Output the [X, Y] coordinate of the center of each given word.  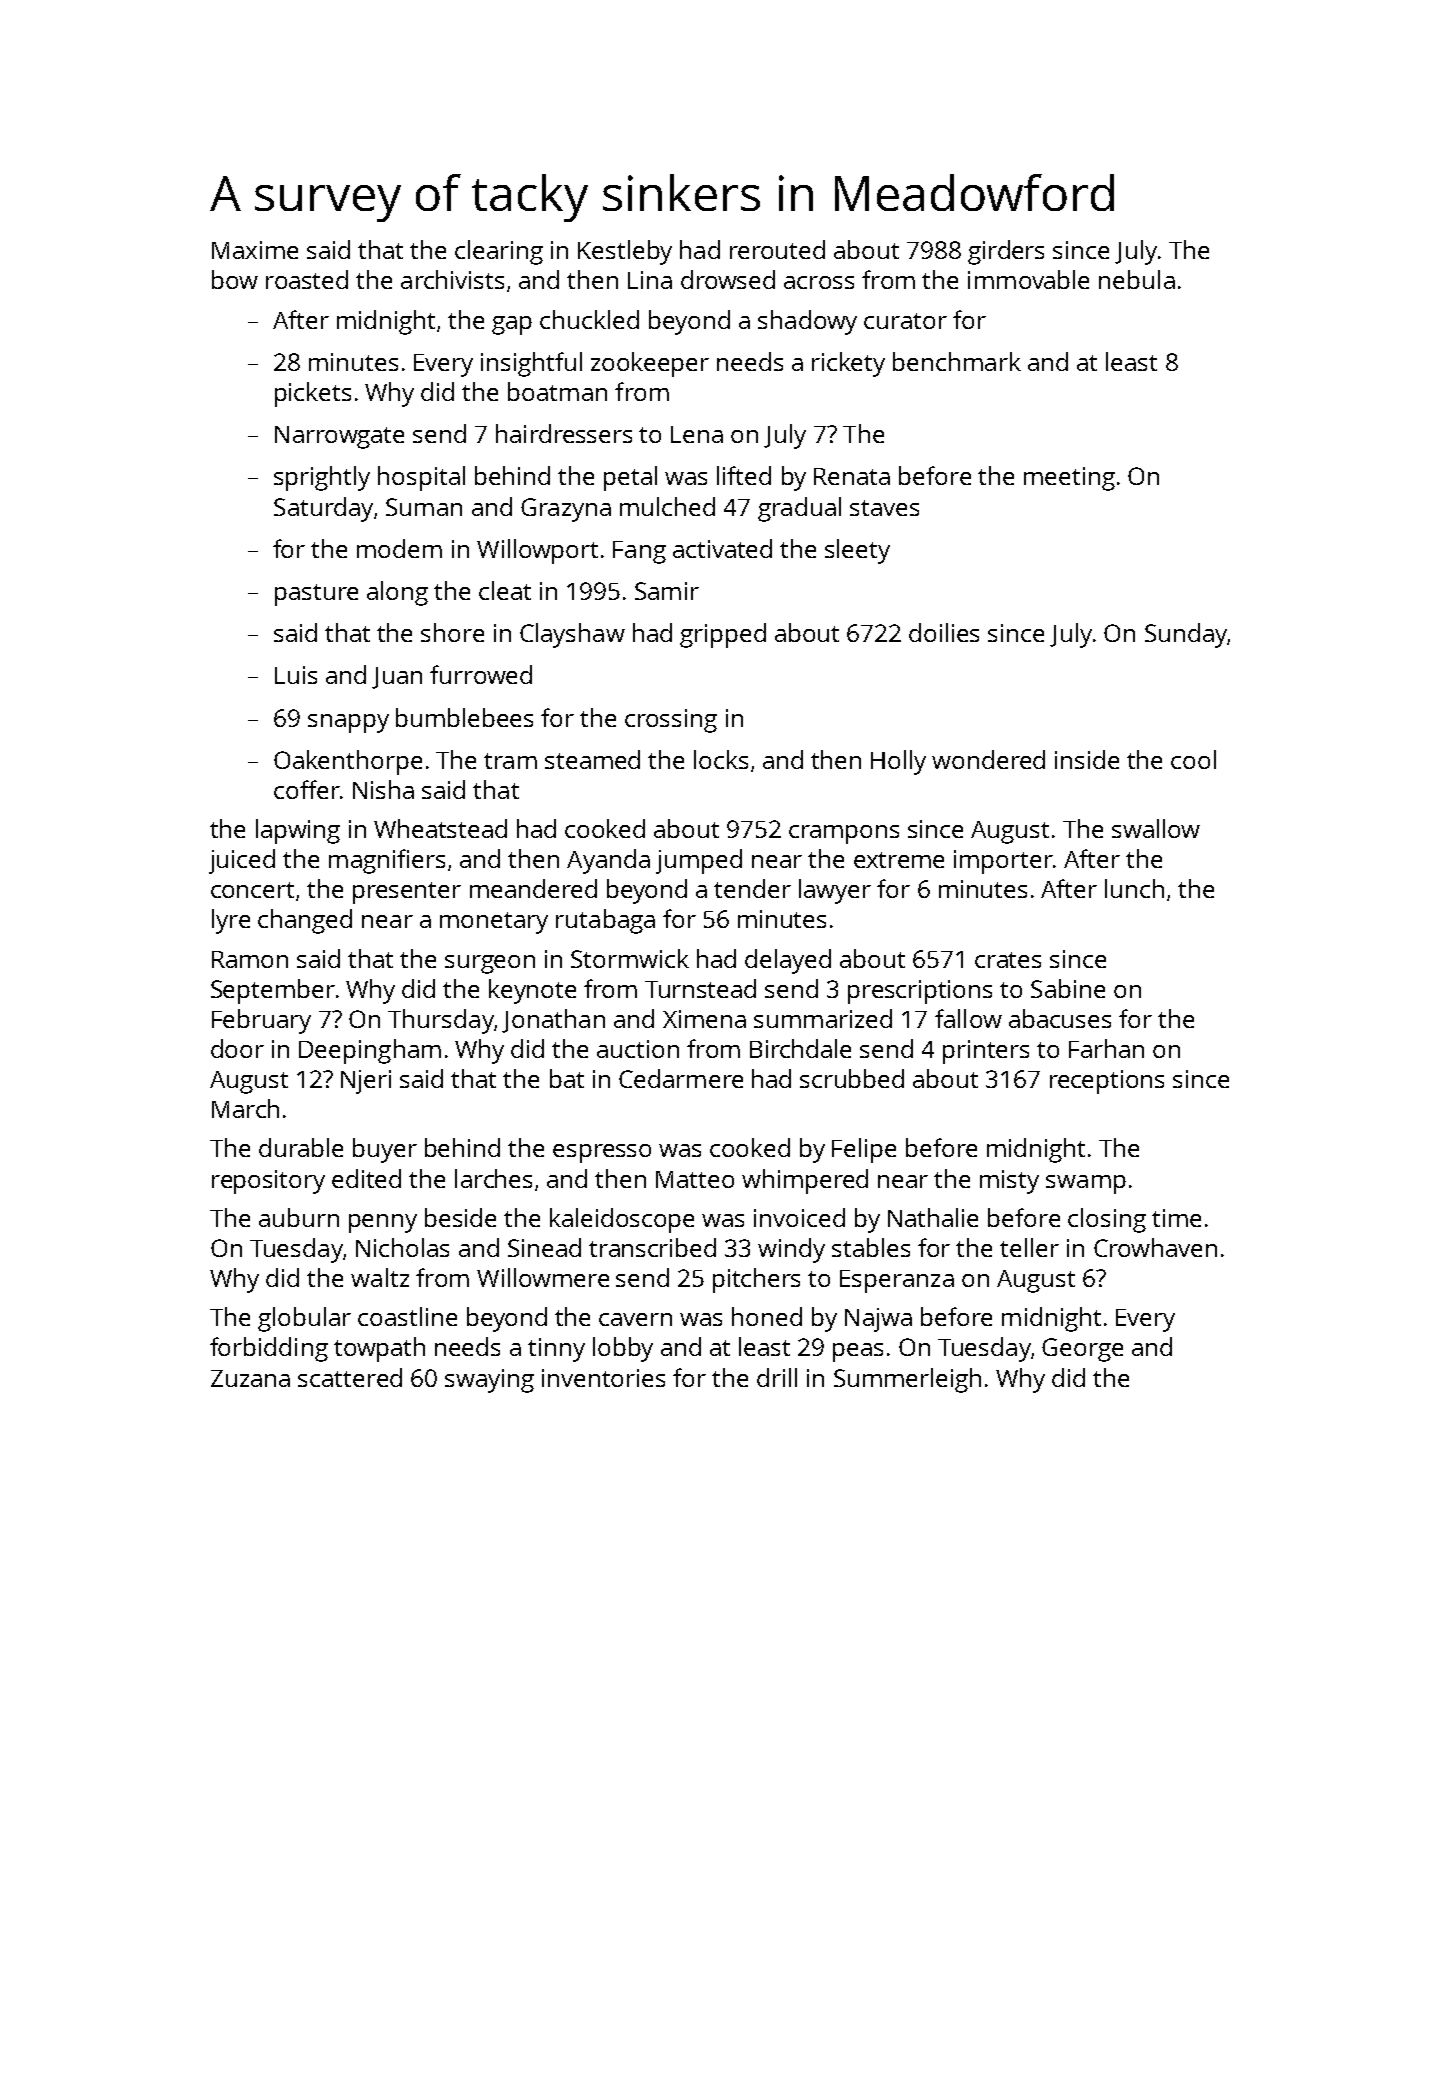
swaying [489, 1381]
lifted [744, 475]
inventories [603, 1378]
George [1082, 1350]
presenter [407, 893]
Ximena [704, 1019]
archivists [452, 279]
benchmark [957, 361]
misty [1009, 1182]
